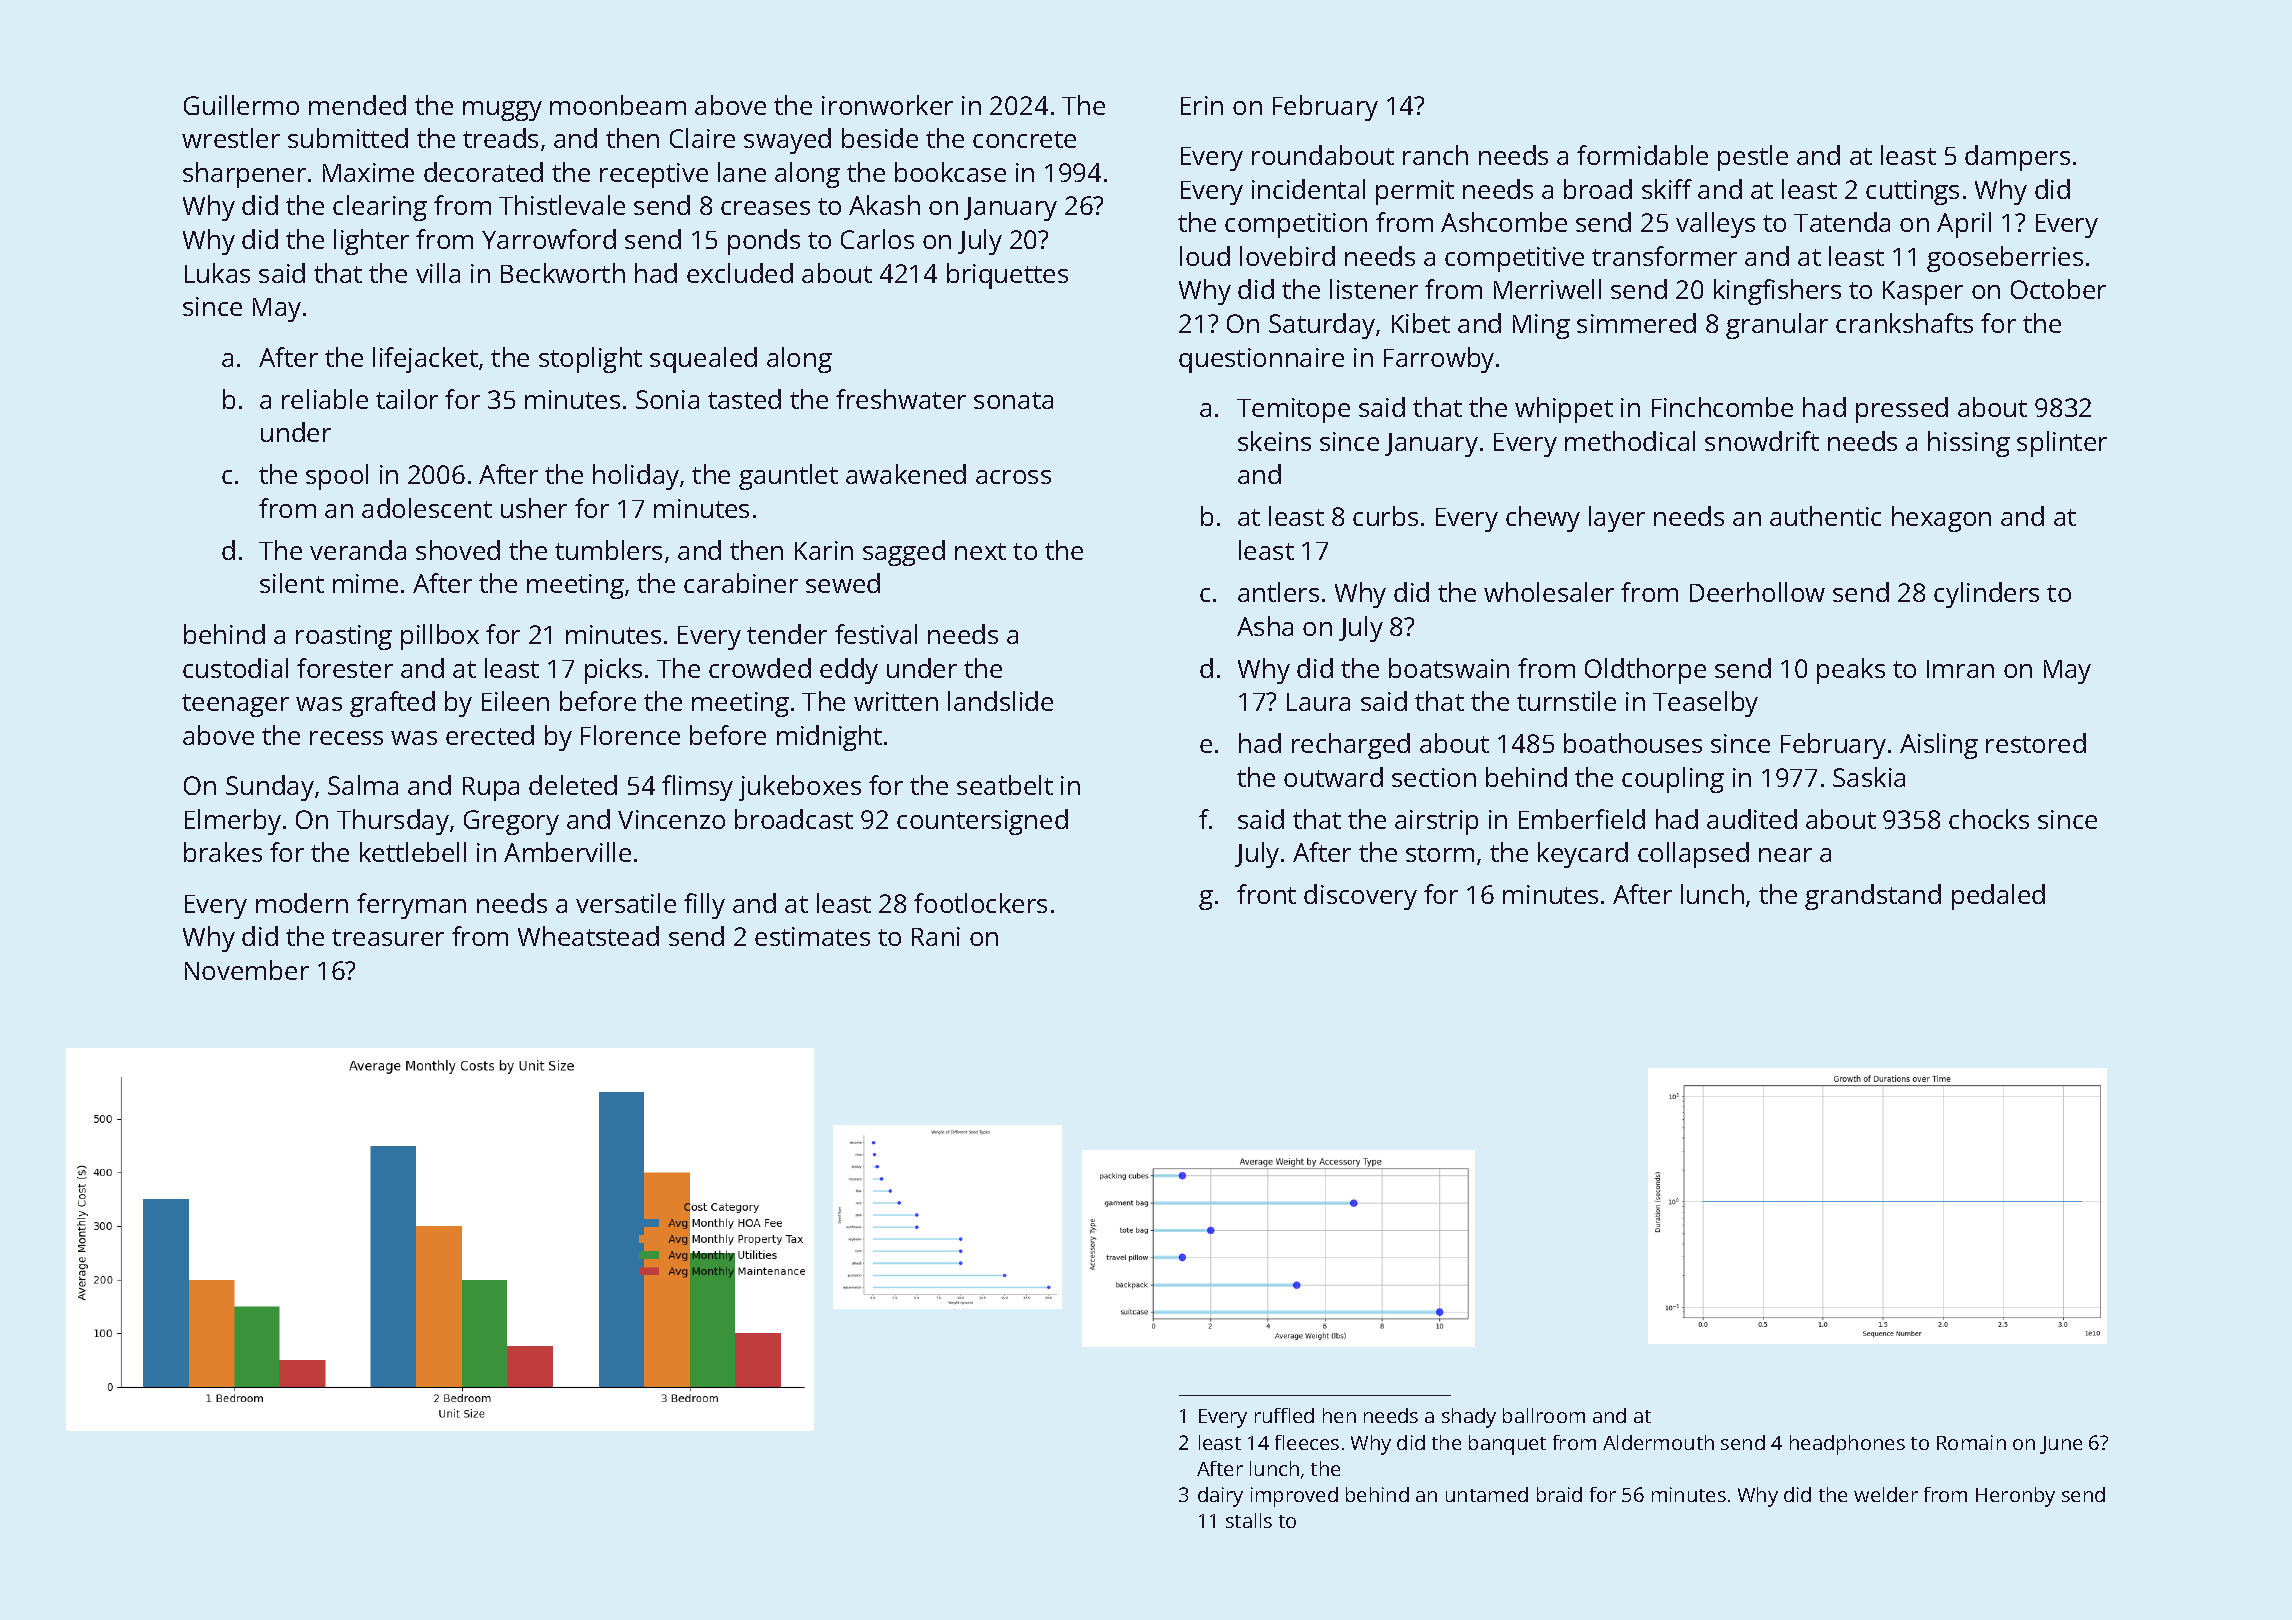 The height and width of the screenshot is (1620, 2292). I want to click on ruffled, so click(1284, 1415).
